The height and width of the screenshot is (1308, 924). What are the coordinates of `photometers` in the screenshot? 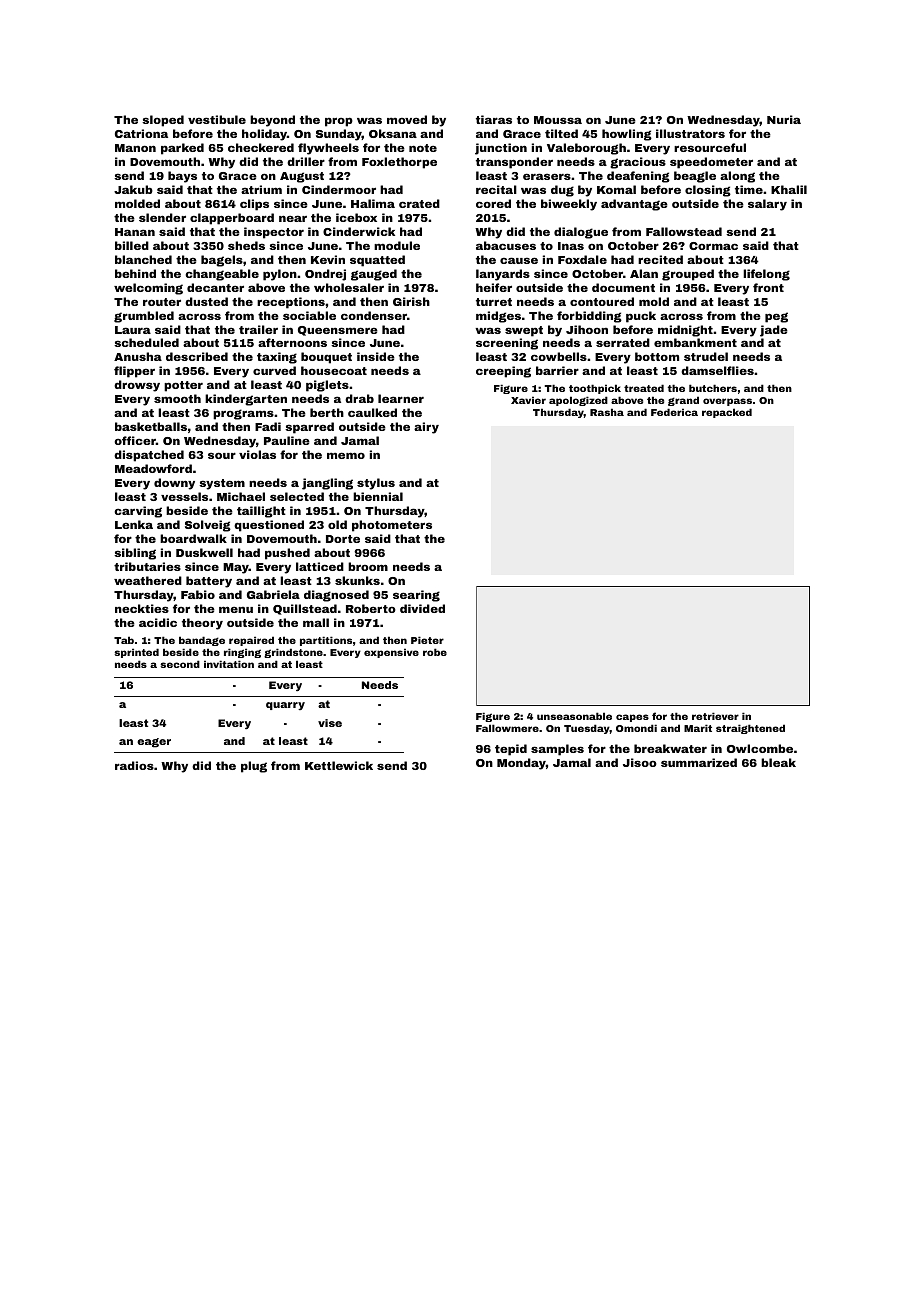 It's located at (392, 526).
